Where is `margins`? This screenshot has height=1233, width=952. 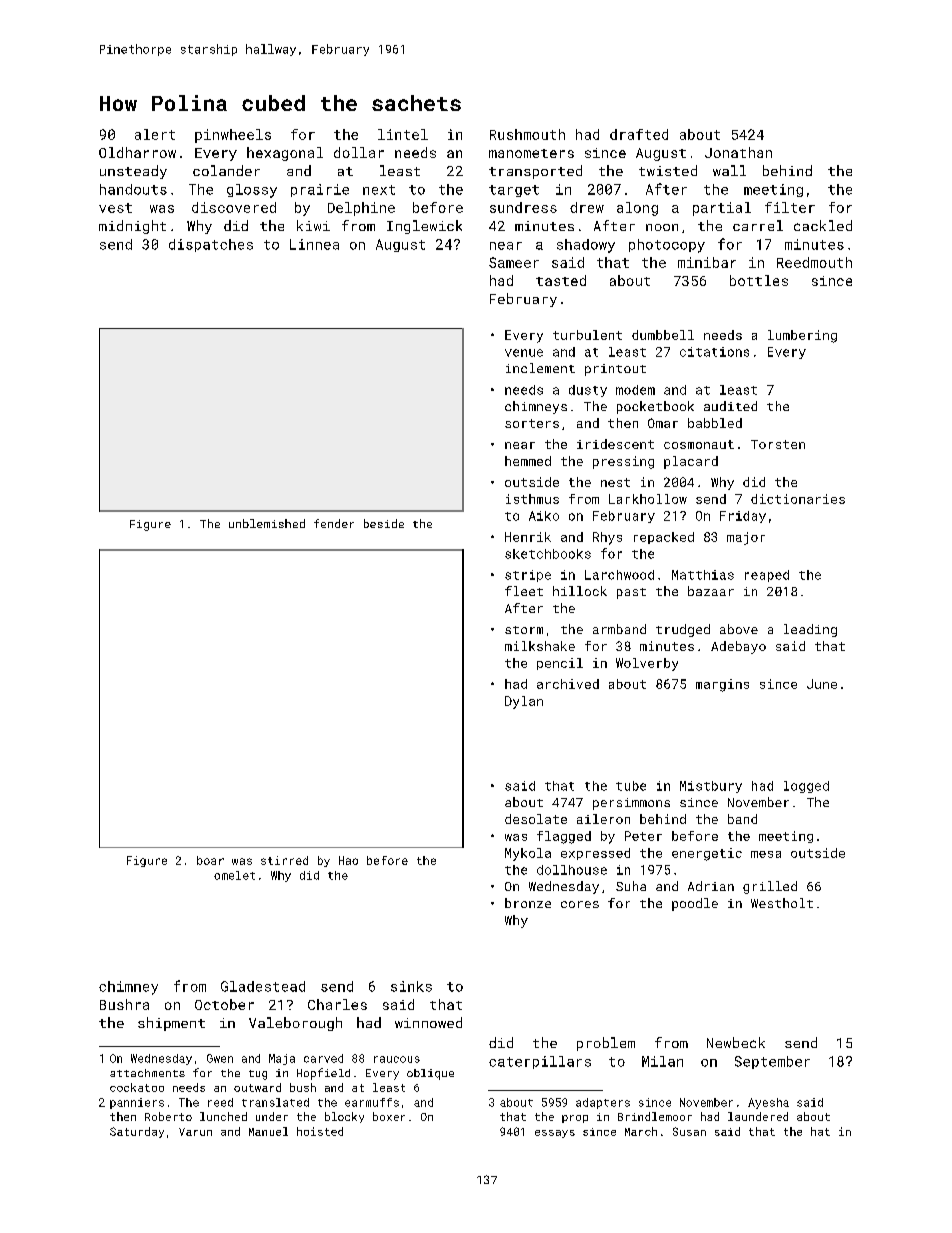 margins is located at coordinates (722, 685).
